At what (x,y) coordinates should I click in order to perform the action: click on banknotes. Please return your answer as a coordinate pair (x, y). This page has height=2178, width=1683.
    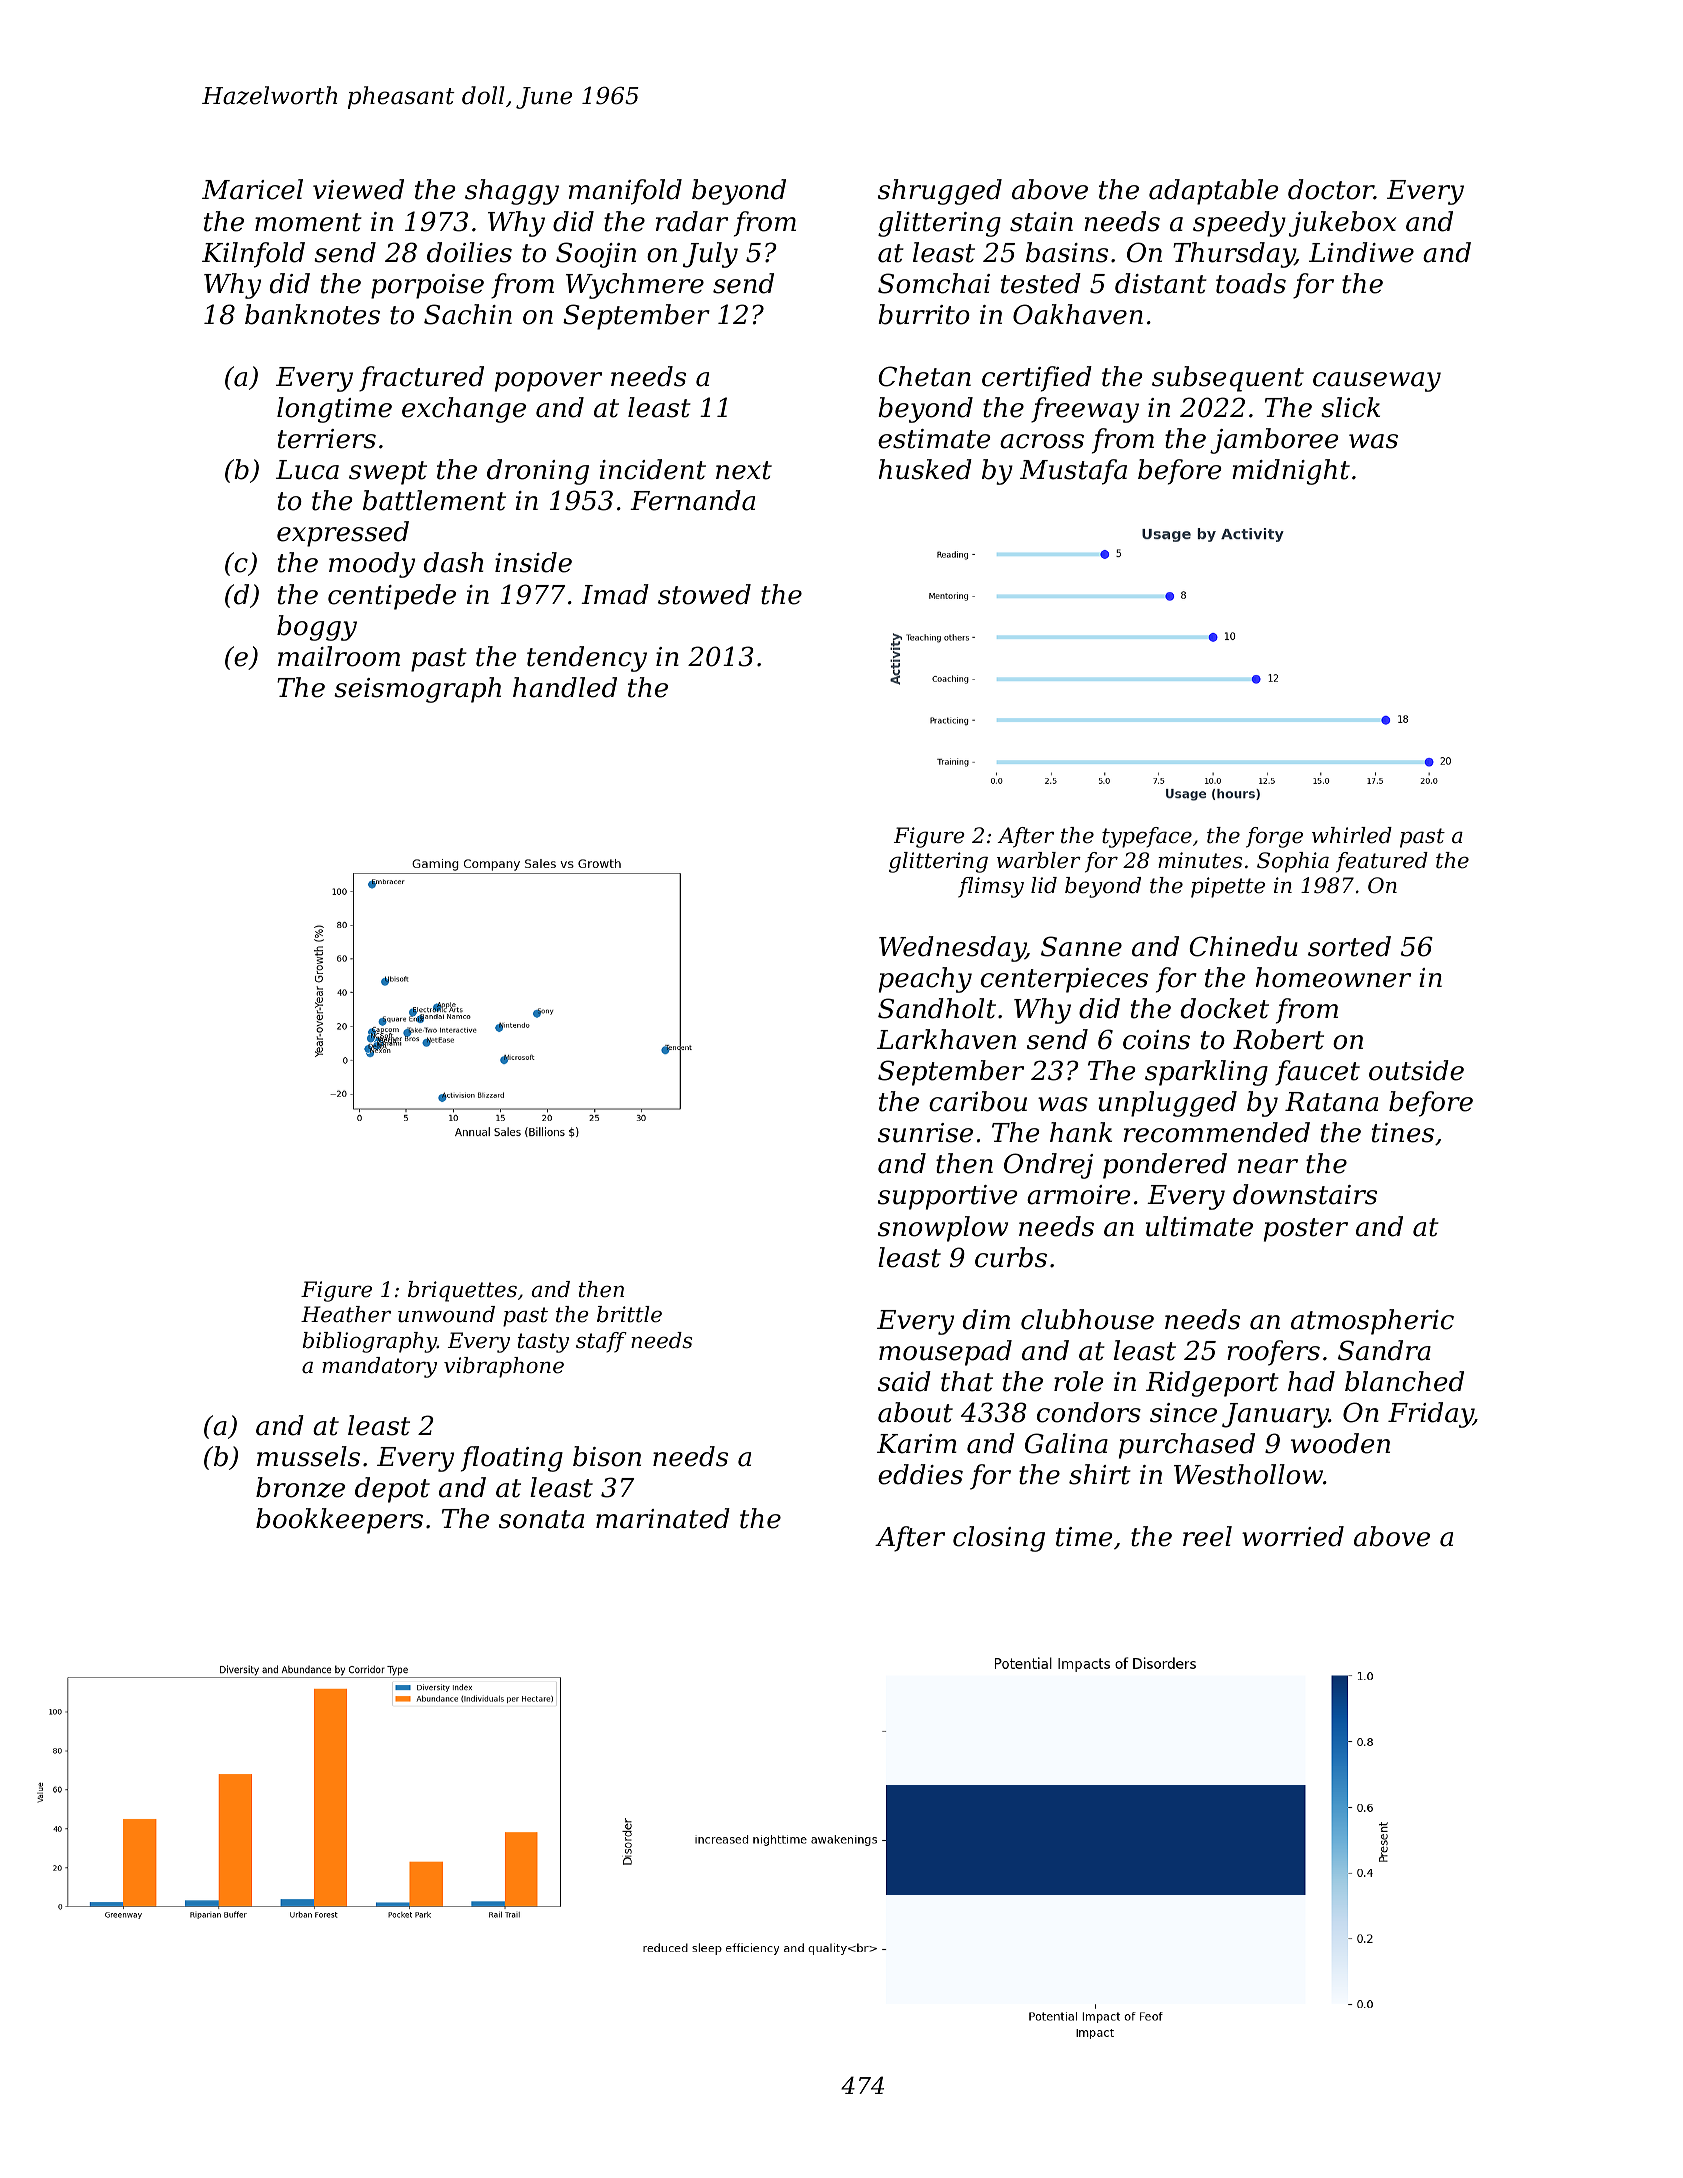
    Looking at the image, I should click on (312, 314).
